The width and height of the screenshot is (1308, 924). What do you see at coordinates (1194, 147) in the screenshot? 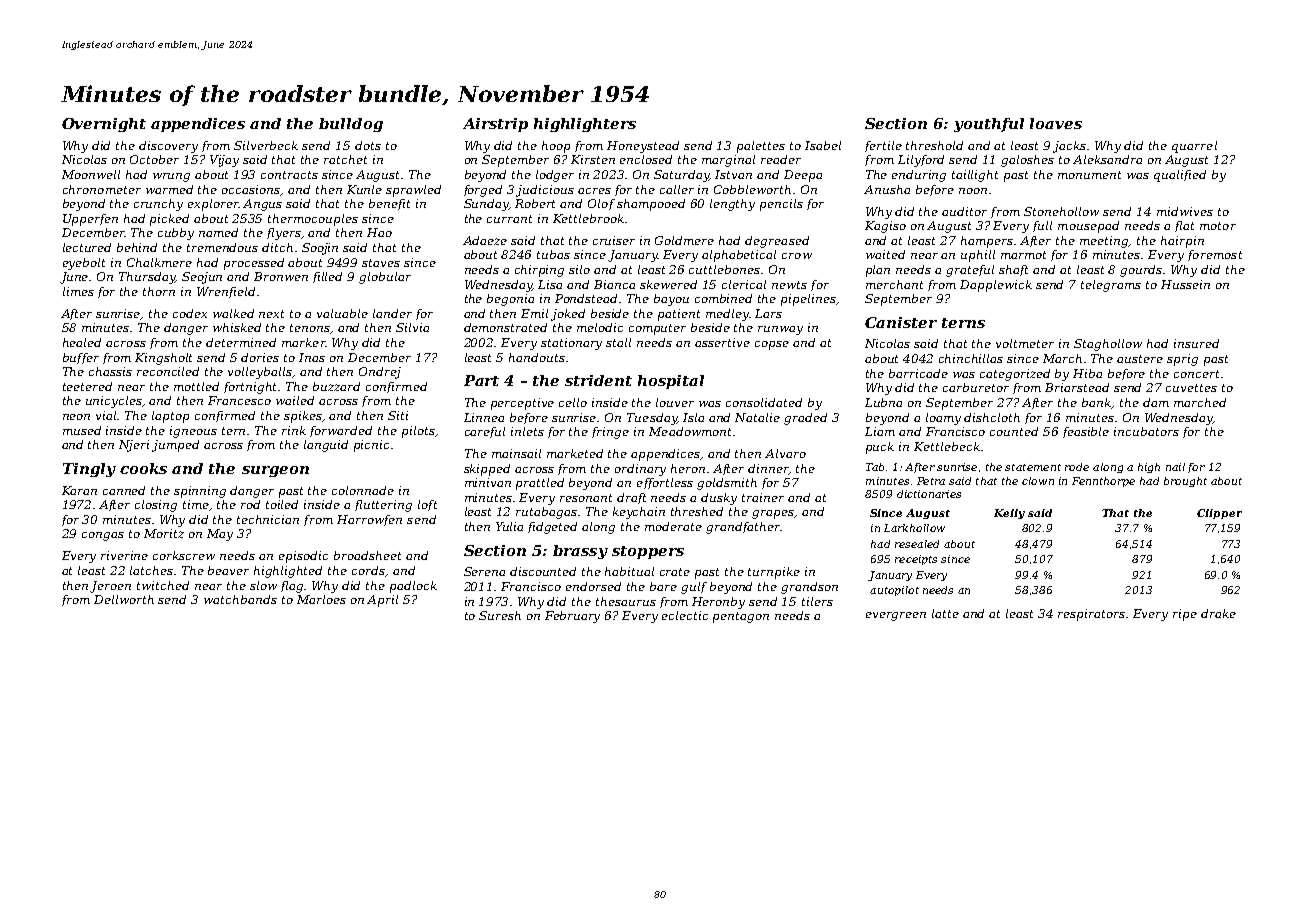
I see `quarrel` at bounding box center [1194, 147].
